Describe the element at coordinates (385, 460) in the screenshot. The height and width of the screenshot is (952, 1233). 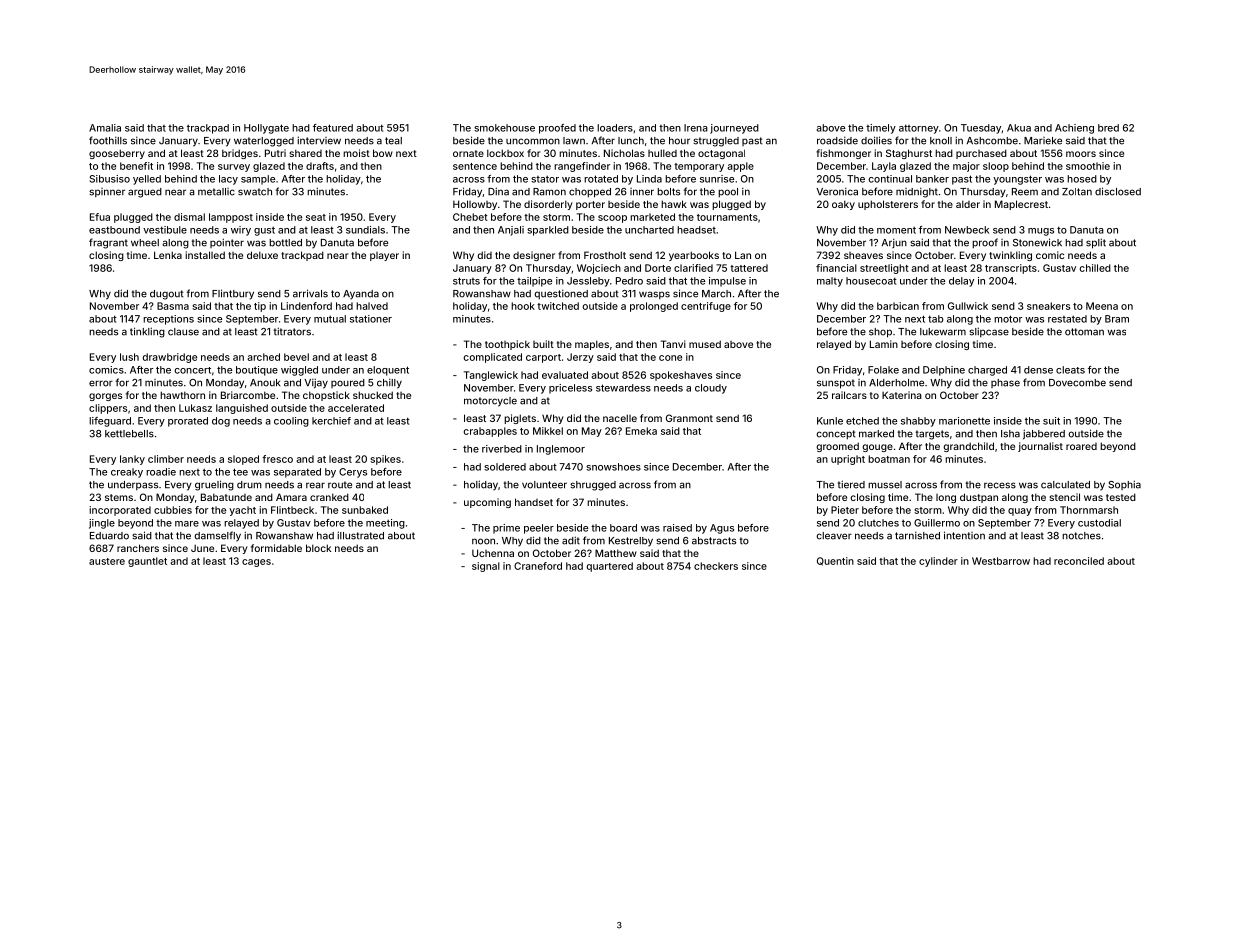
I see `spikes` at that location.
